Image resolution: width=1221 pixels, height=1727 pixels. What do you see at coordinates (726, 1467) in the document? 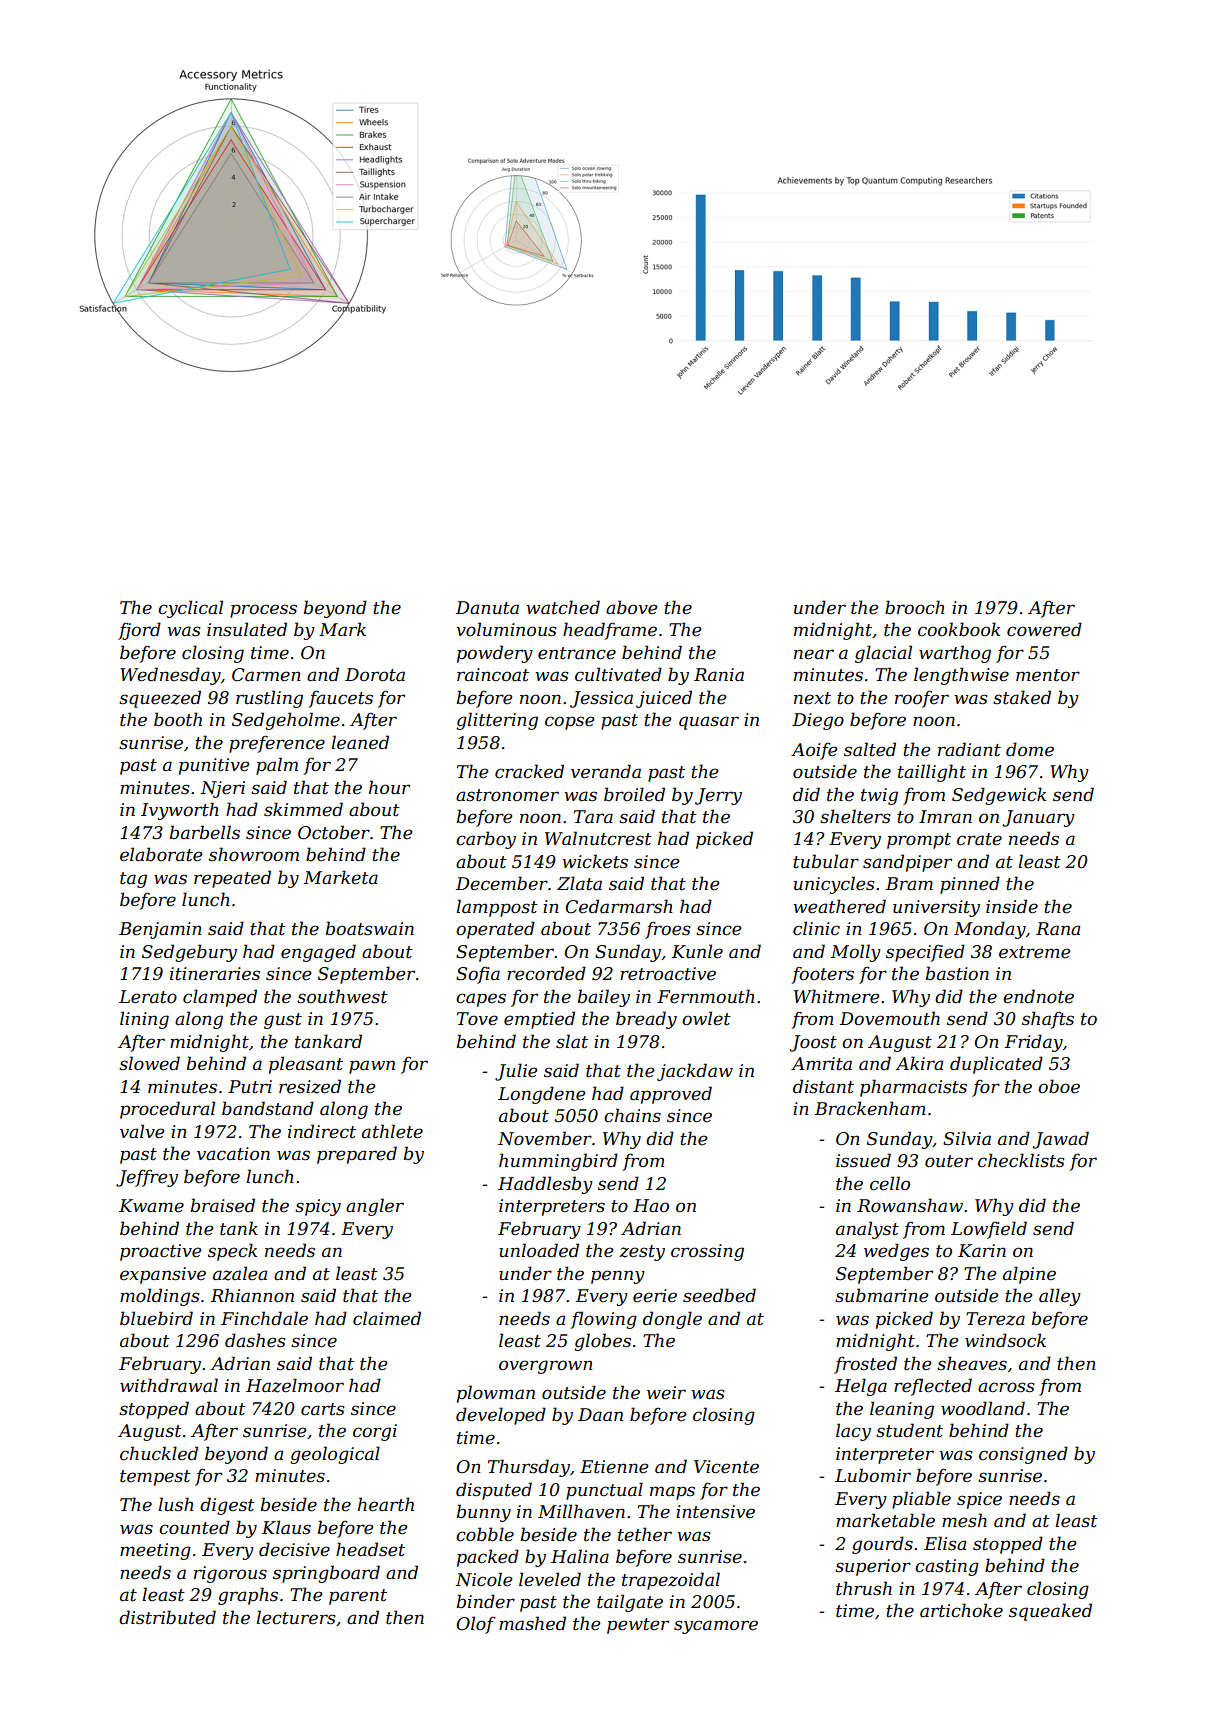
I see `Vicente` at bounding box center [726, 1467].
